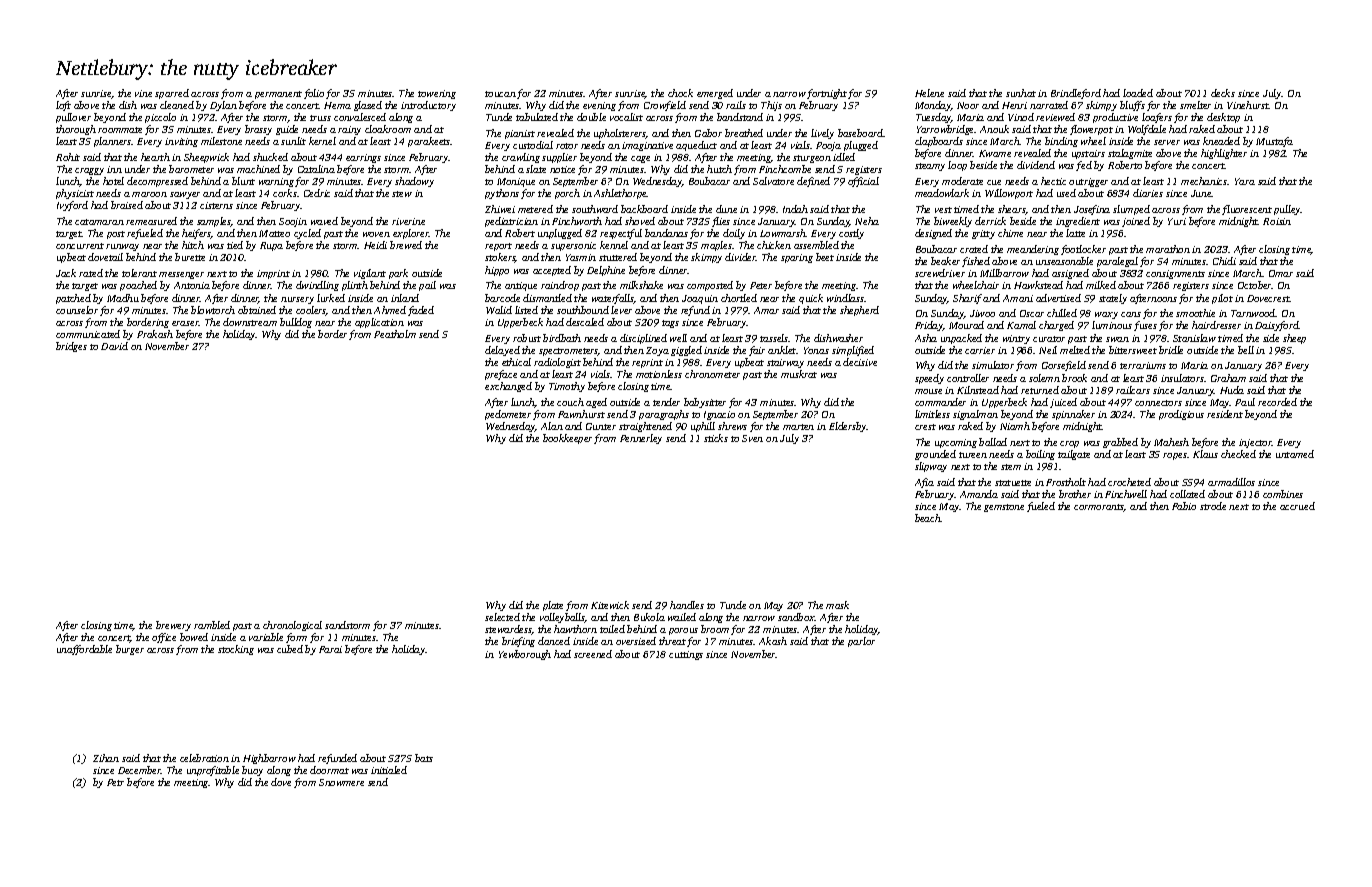 This screenshot has width=1372, height=887. I want to click on Yara, so click(1245, 181).
